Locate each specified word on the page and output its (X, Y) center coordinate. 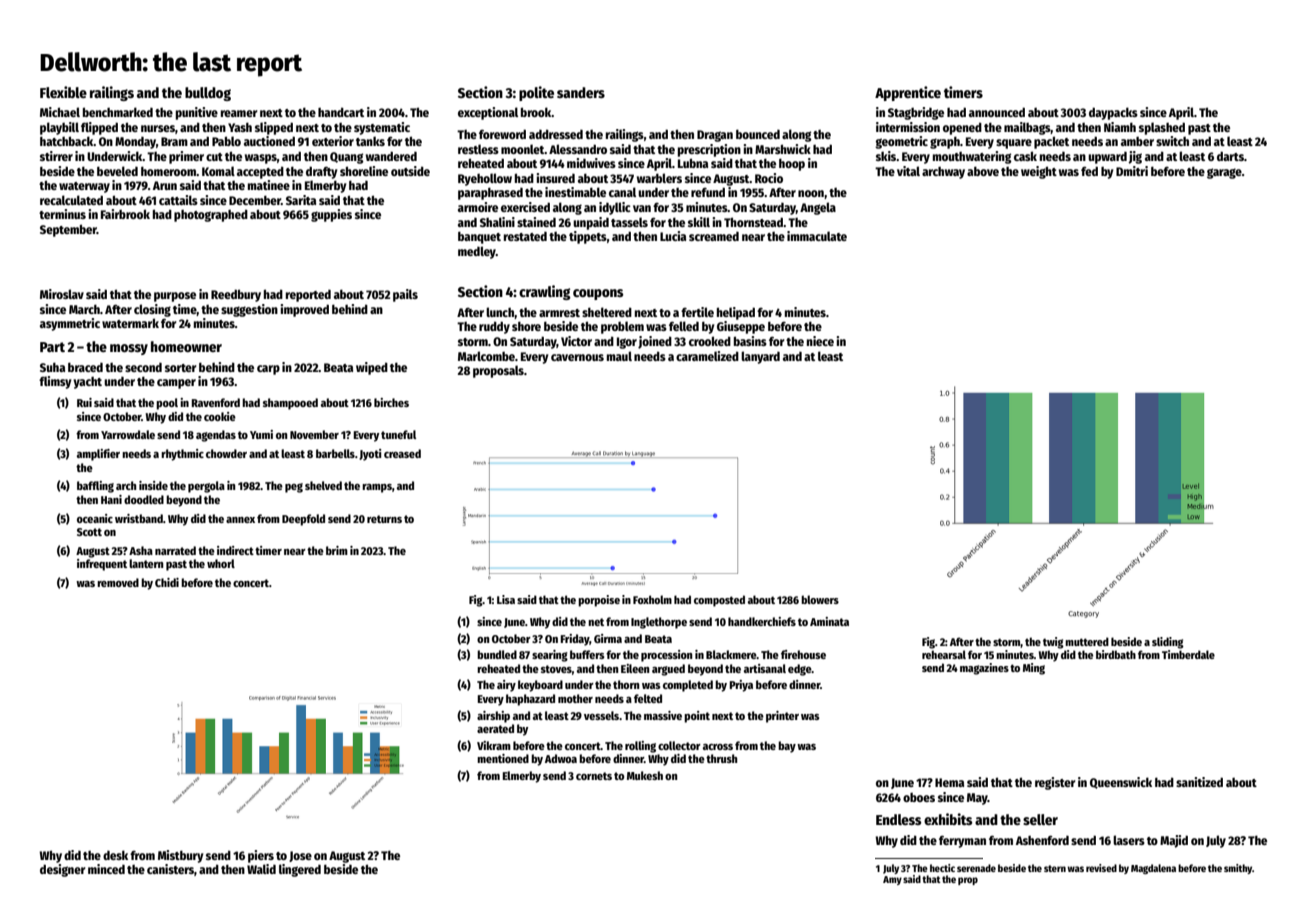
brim (337, 550)
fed (1089, 171)
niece (820, 341)
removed (118, 582)
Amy (892, 880)
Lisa (506, 599)
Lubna (693, 163)
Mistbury (180, 856)
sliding (1168, 643)
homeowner (186, 346)
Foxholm (652, 599)
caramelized (707, 356)
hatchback (67, 141)
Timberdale (1188, 654)
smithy (1238, 869)
